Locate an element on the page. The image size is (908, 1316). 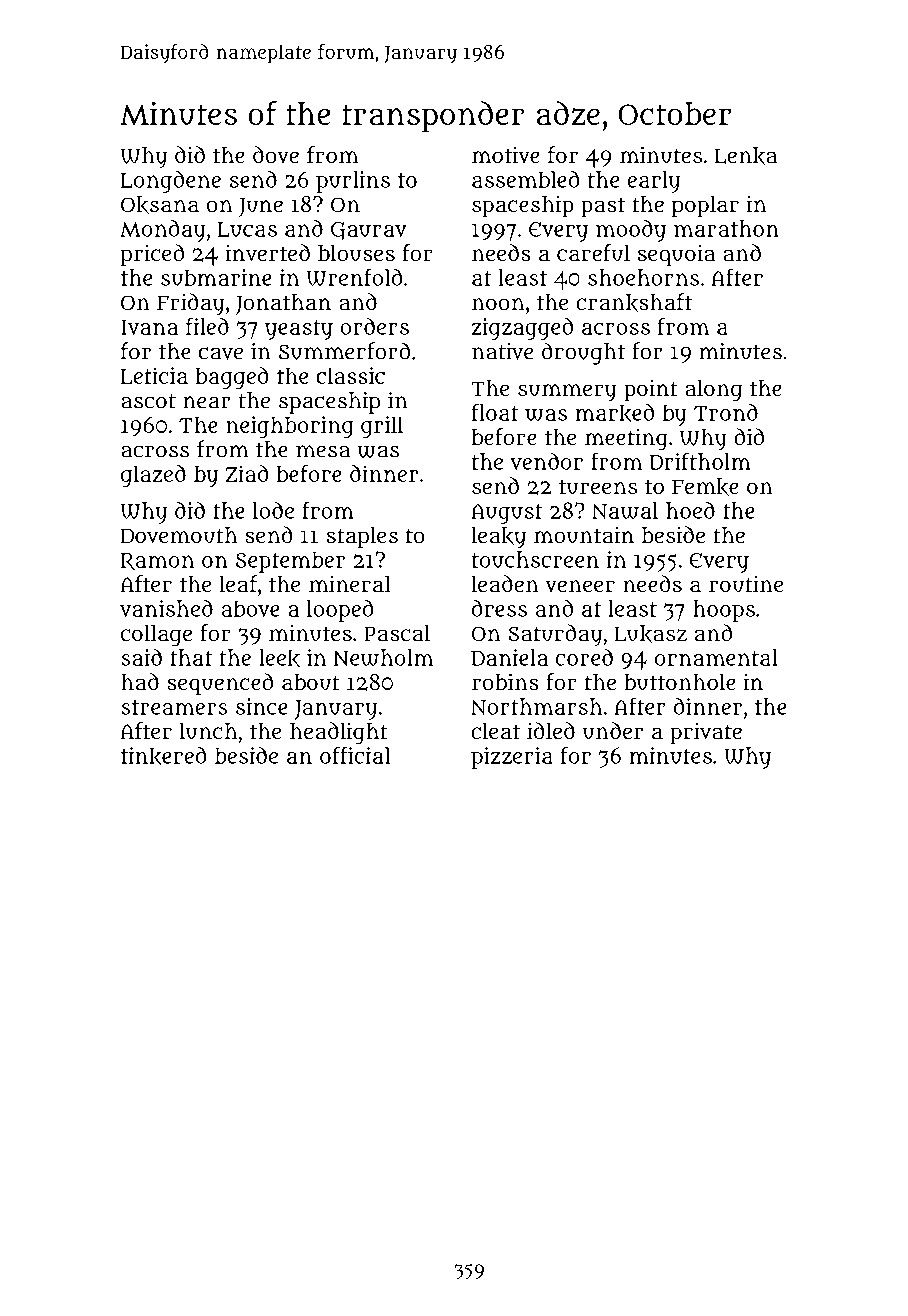
tinkered is located at coordinates (164, 756).
